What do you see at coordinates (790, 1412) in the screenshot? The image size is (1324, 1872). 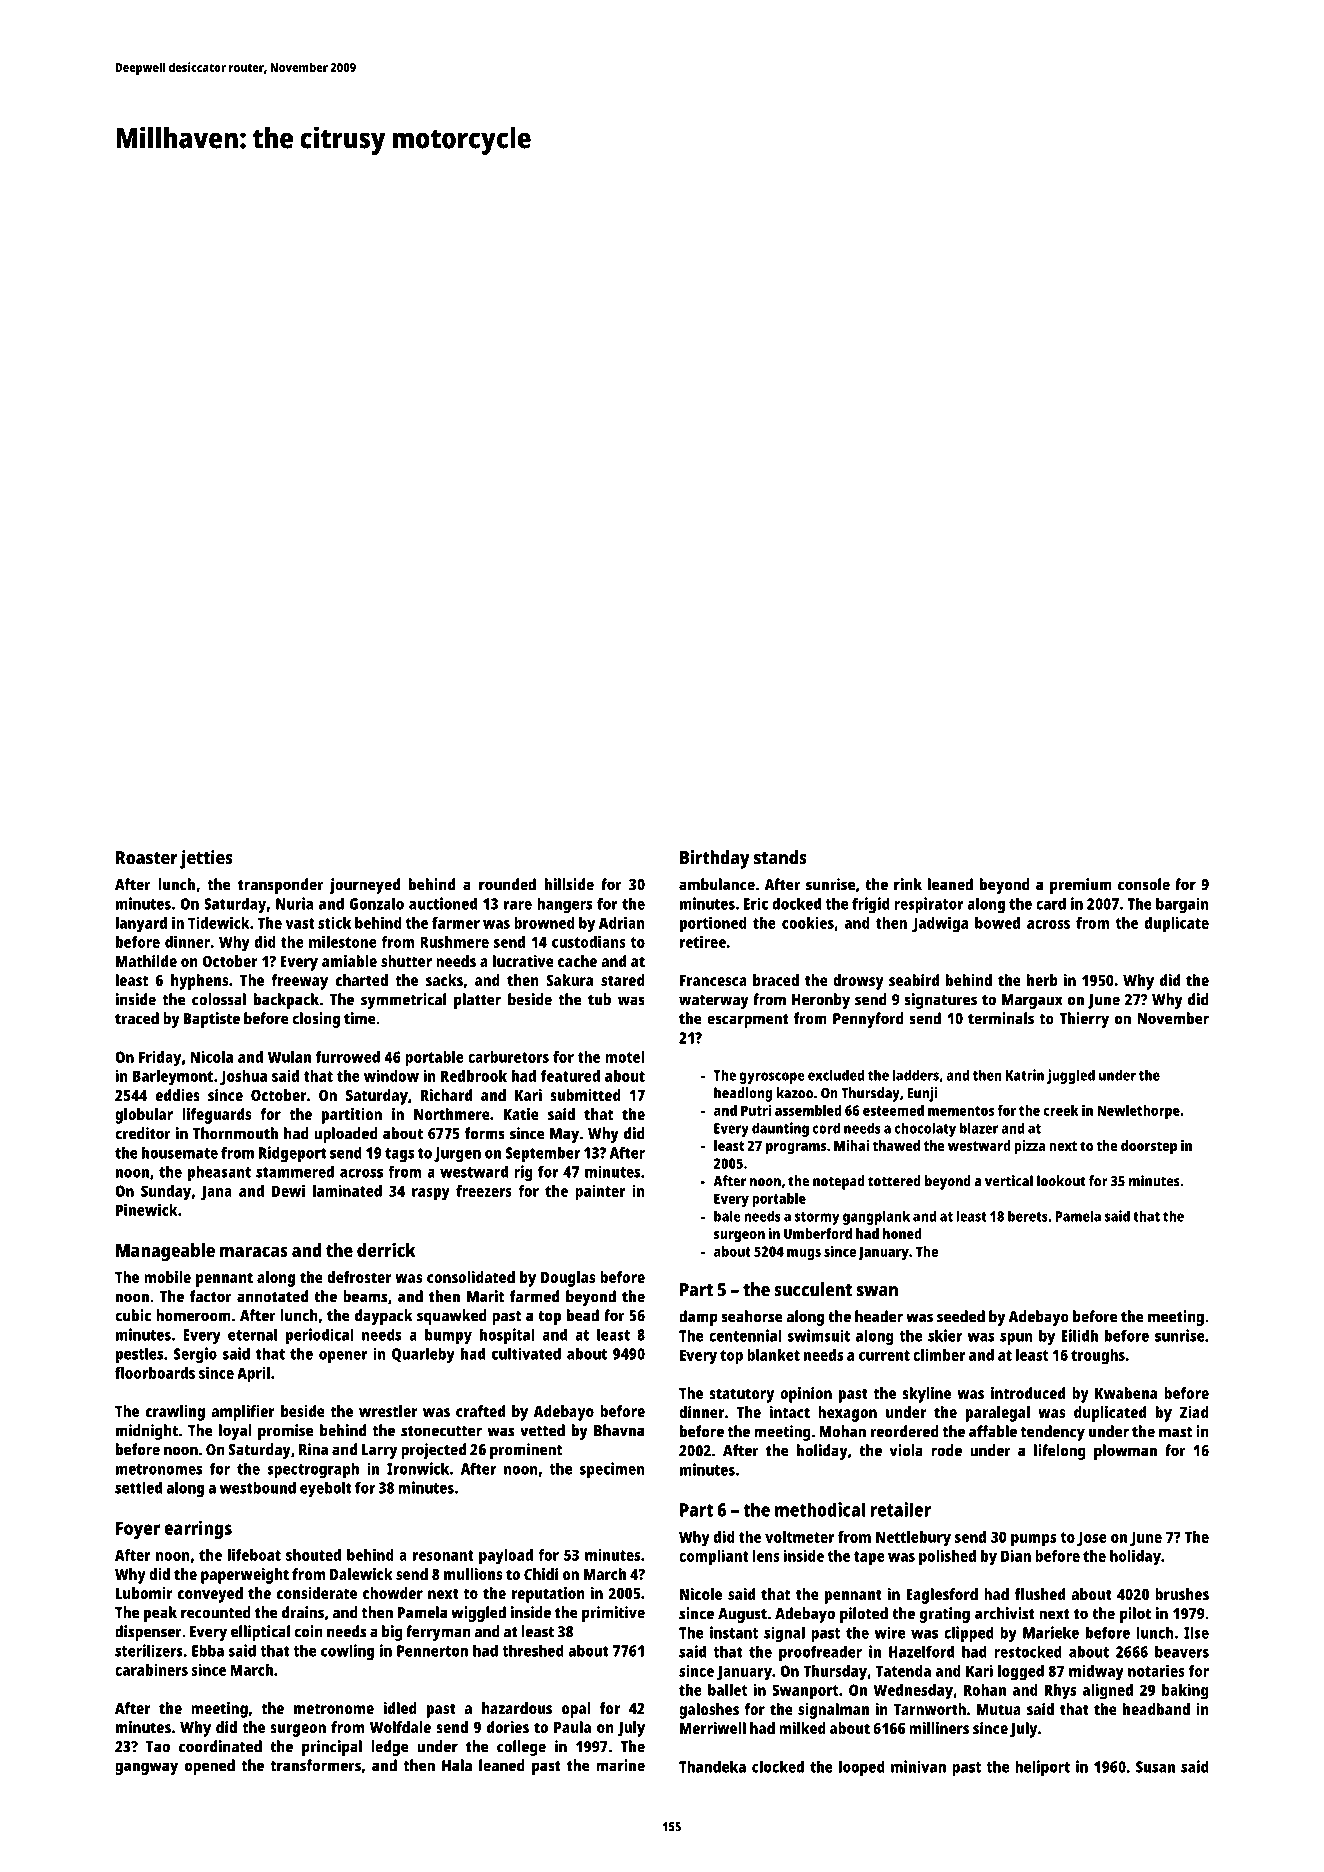 I see `intact` at bounding box center [790, 1412].
